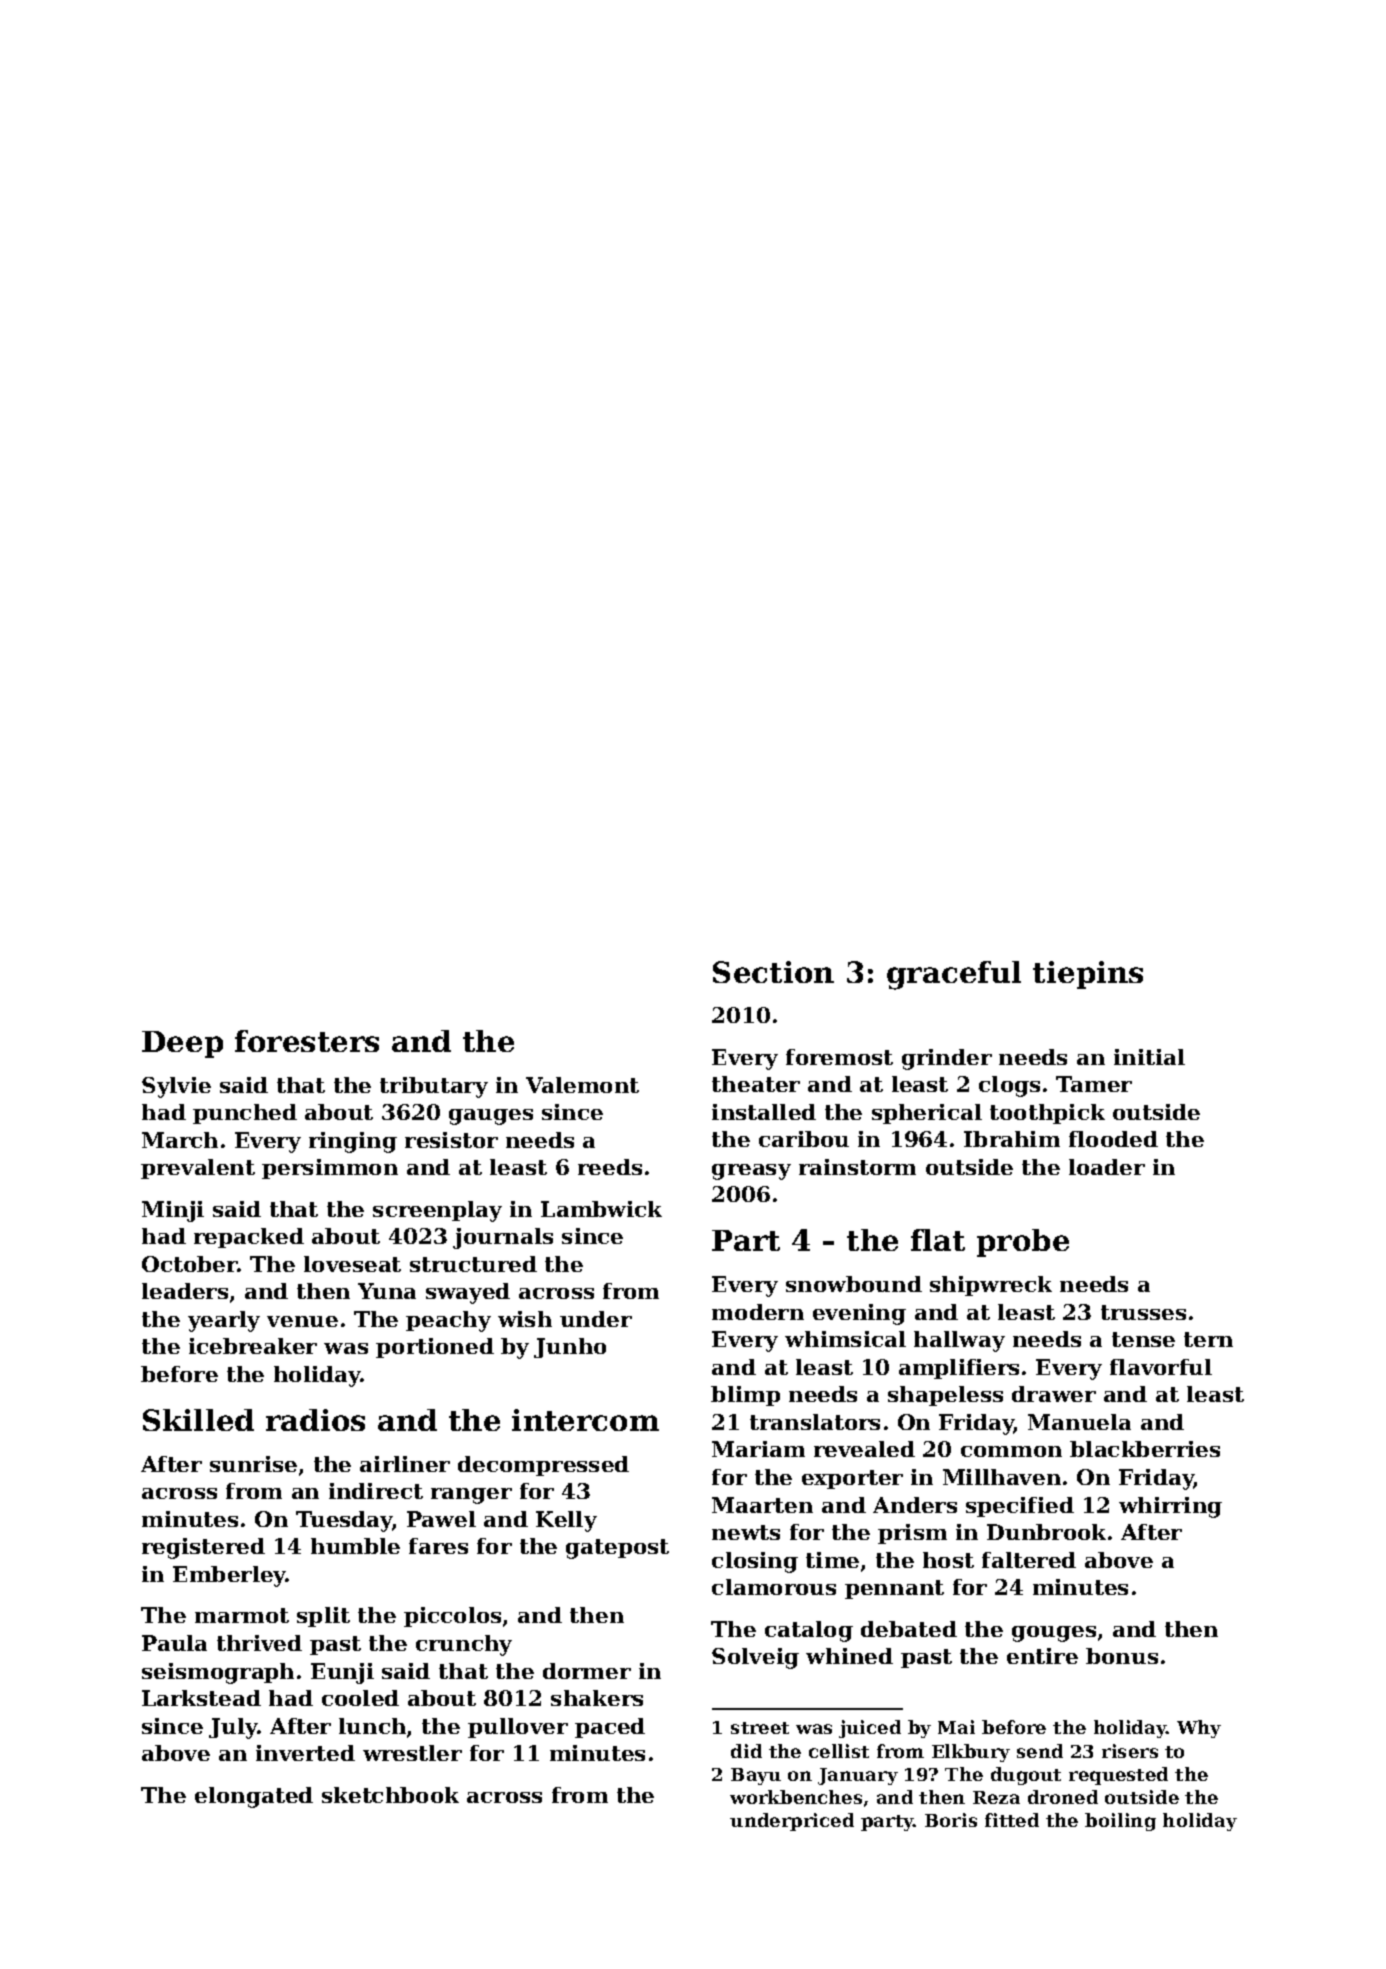 This screenshot has height=1969, width=1386. Describe the element at coordinates (773, 972) in the screenshot. I see `Section` at that location.
